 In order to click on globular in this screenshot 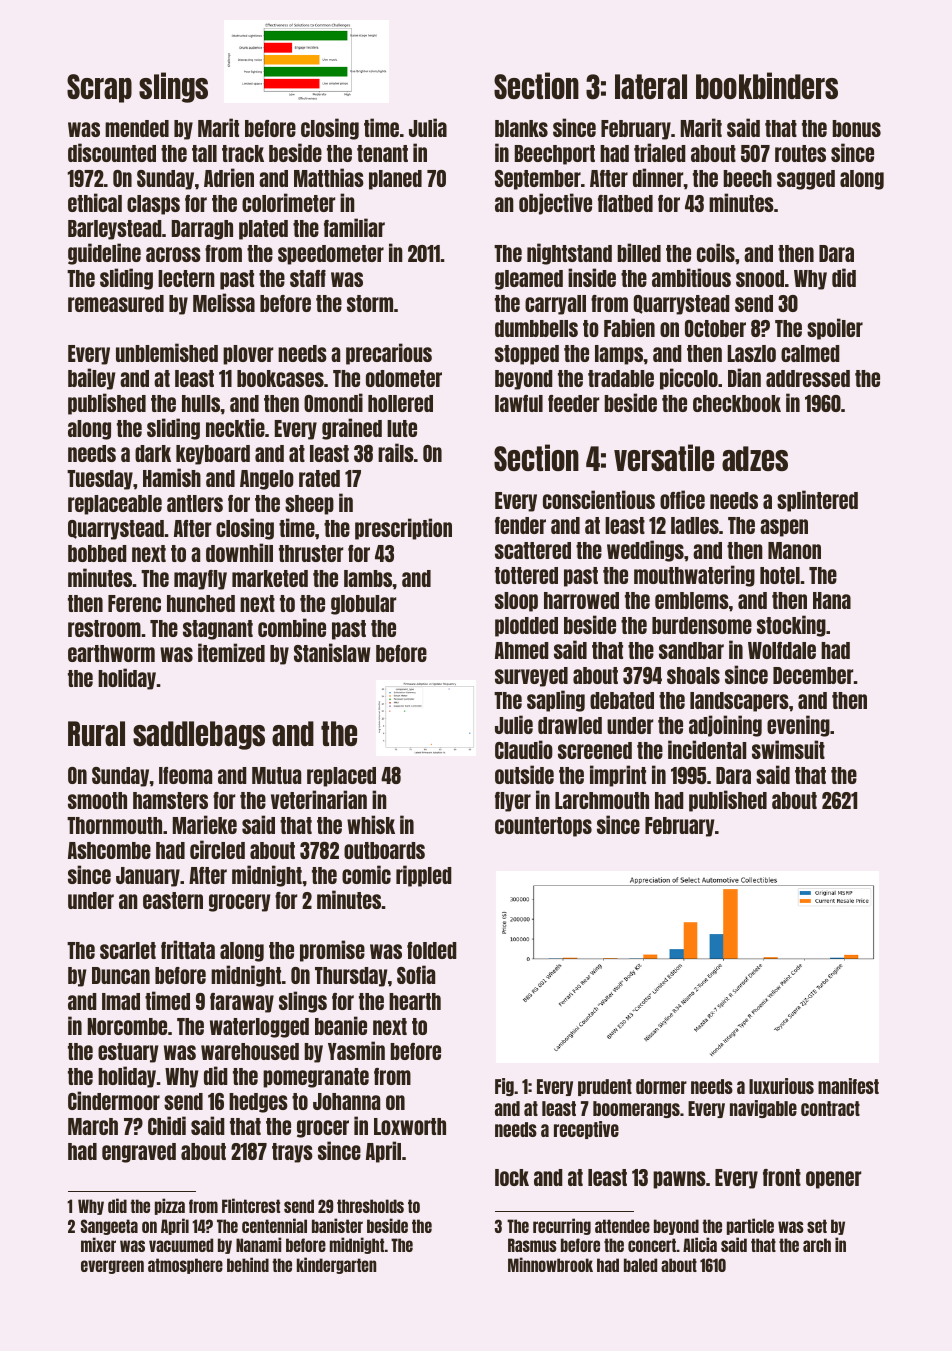, I will do `click(363, 605)`.
